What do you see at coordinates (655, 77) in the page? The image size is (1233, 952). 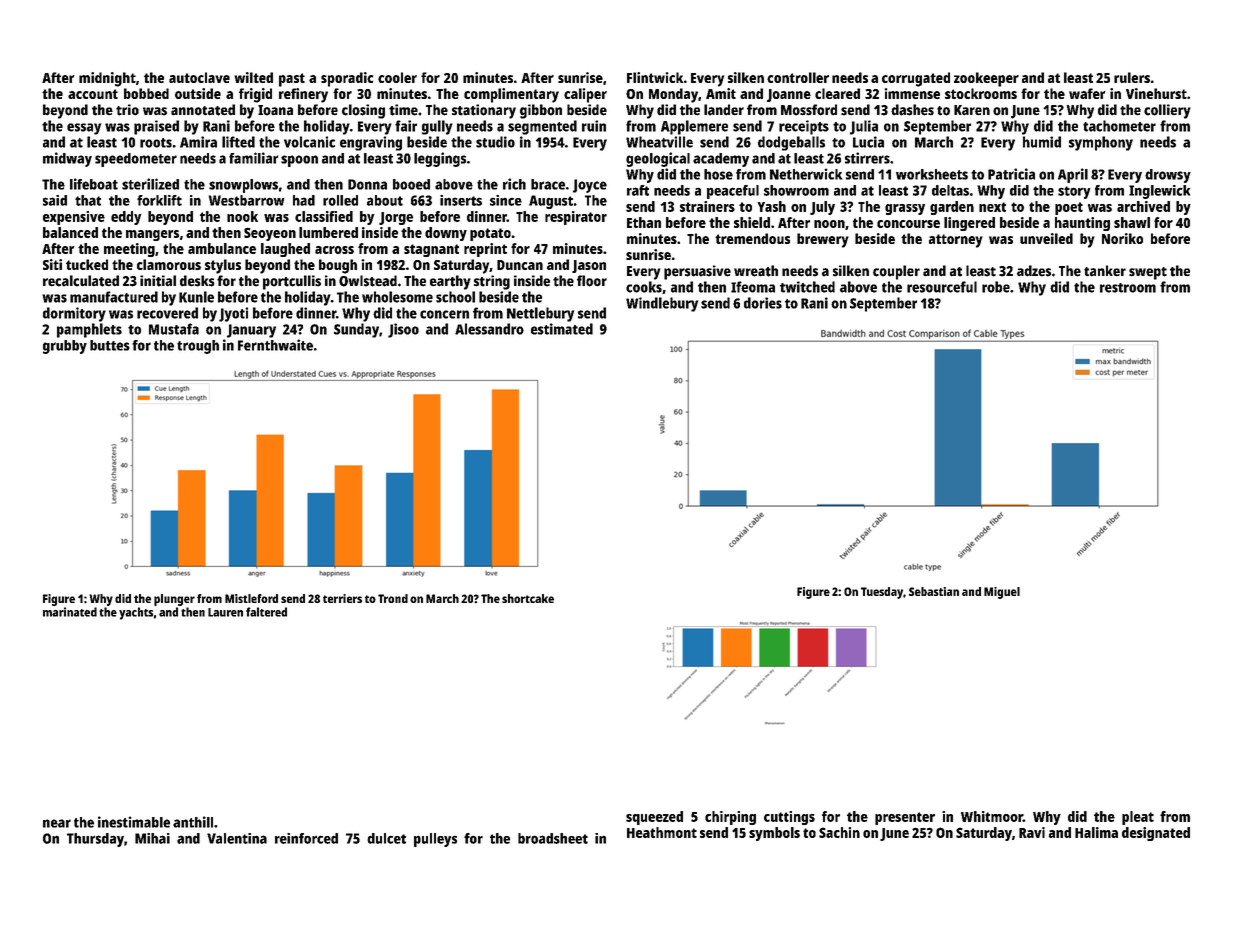 I see `Flintwick` at bounding box center [655, 77].
